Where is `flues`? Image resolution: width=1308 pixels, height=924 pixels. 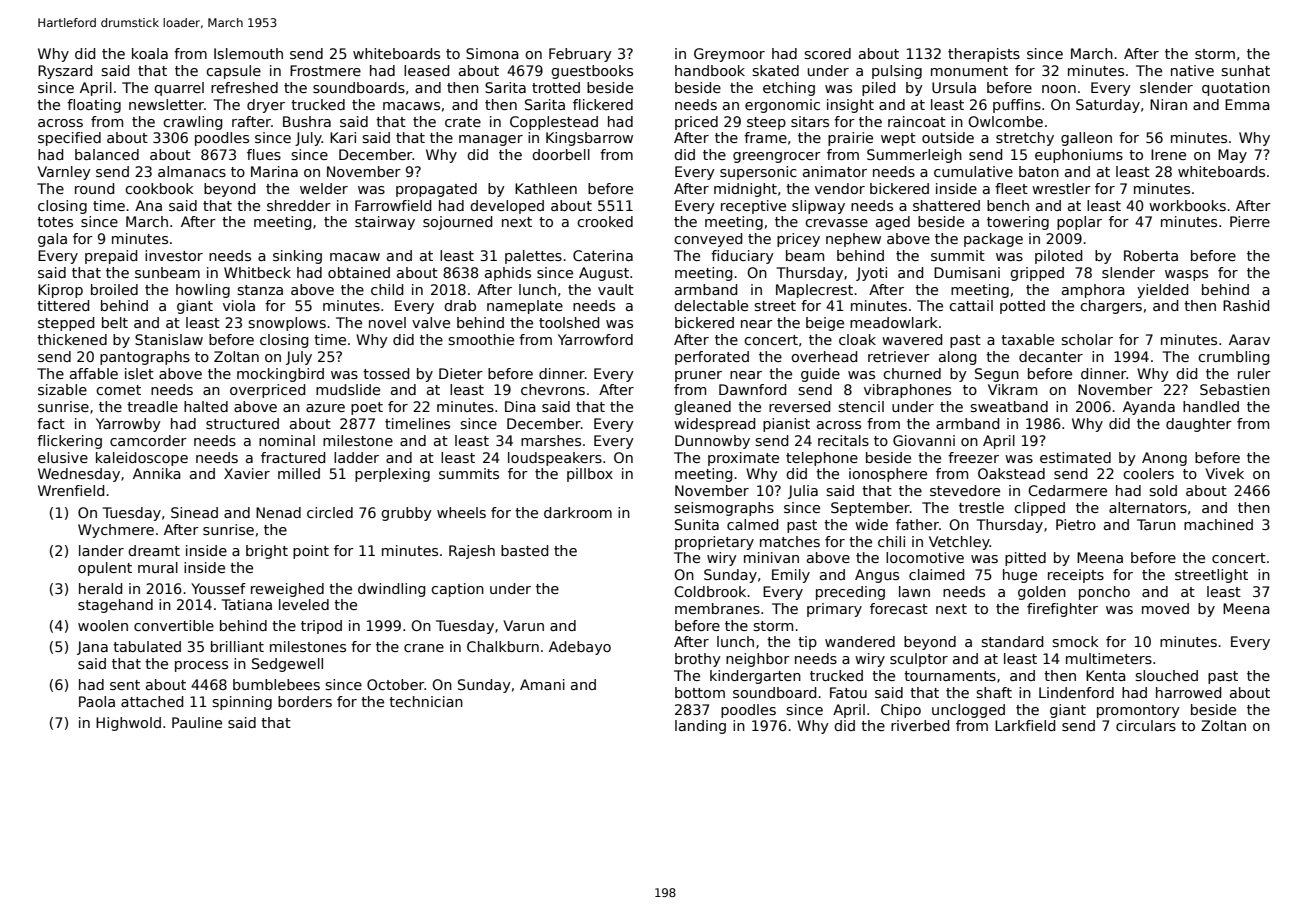 flues is located at coordinates (264, 154).
